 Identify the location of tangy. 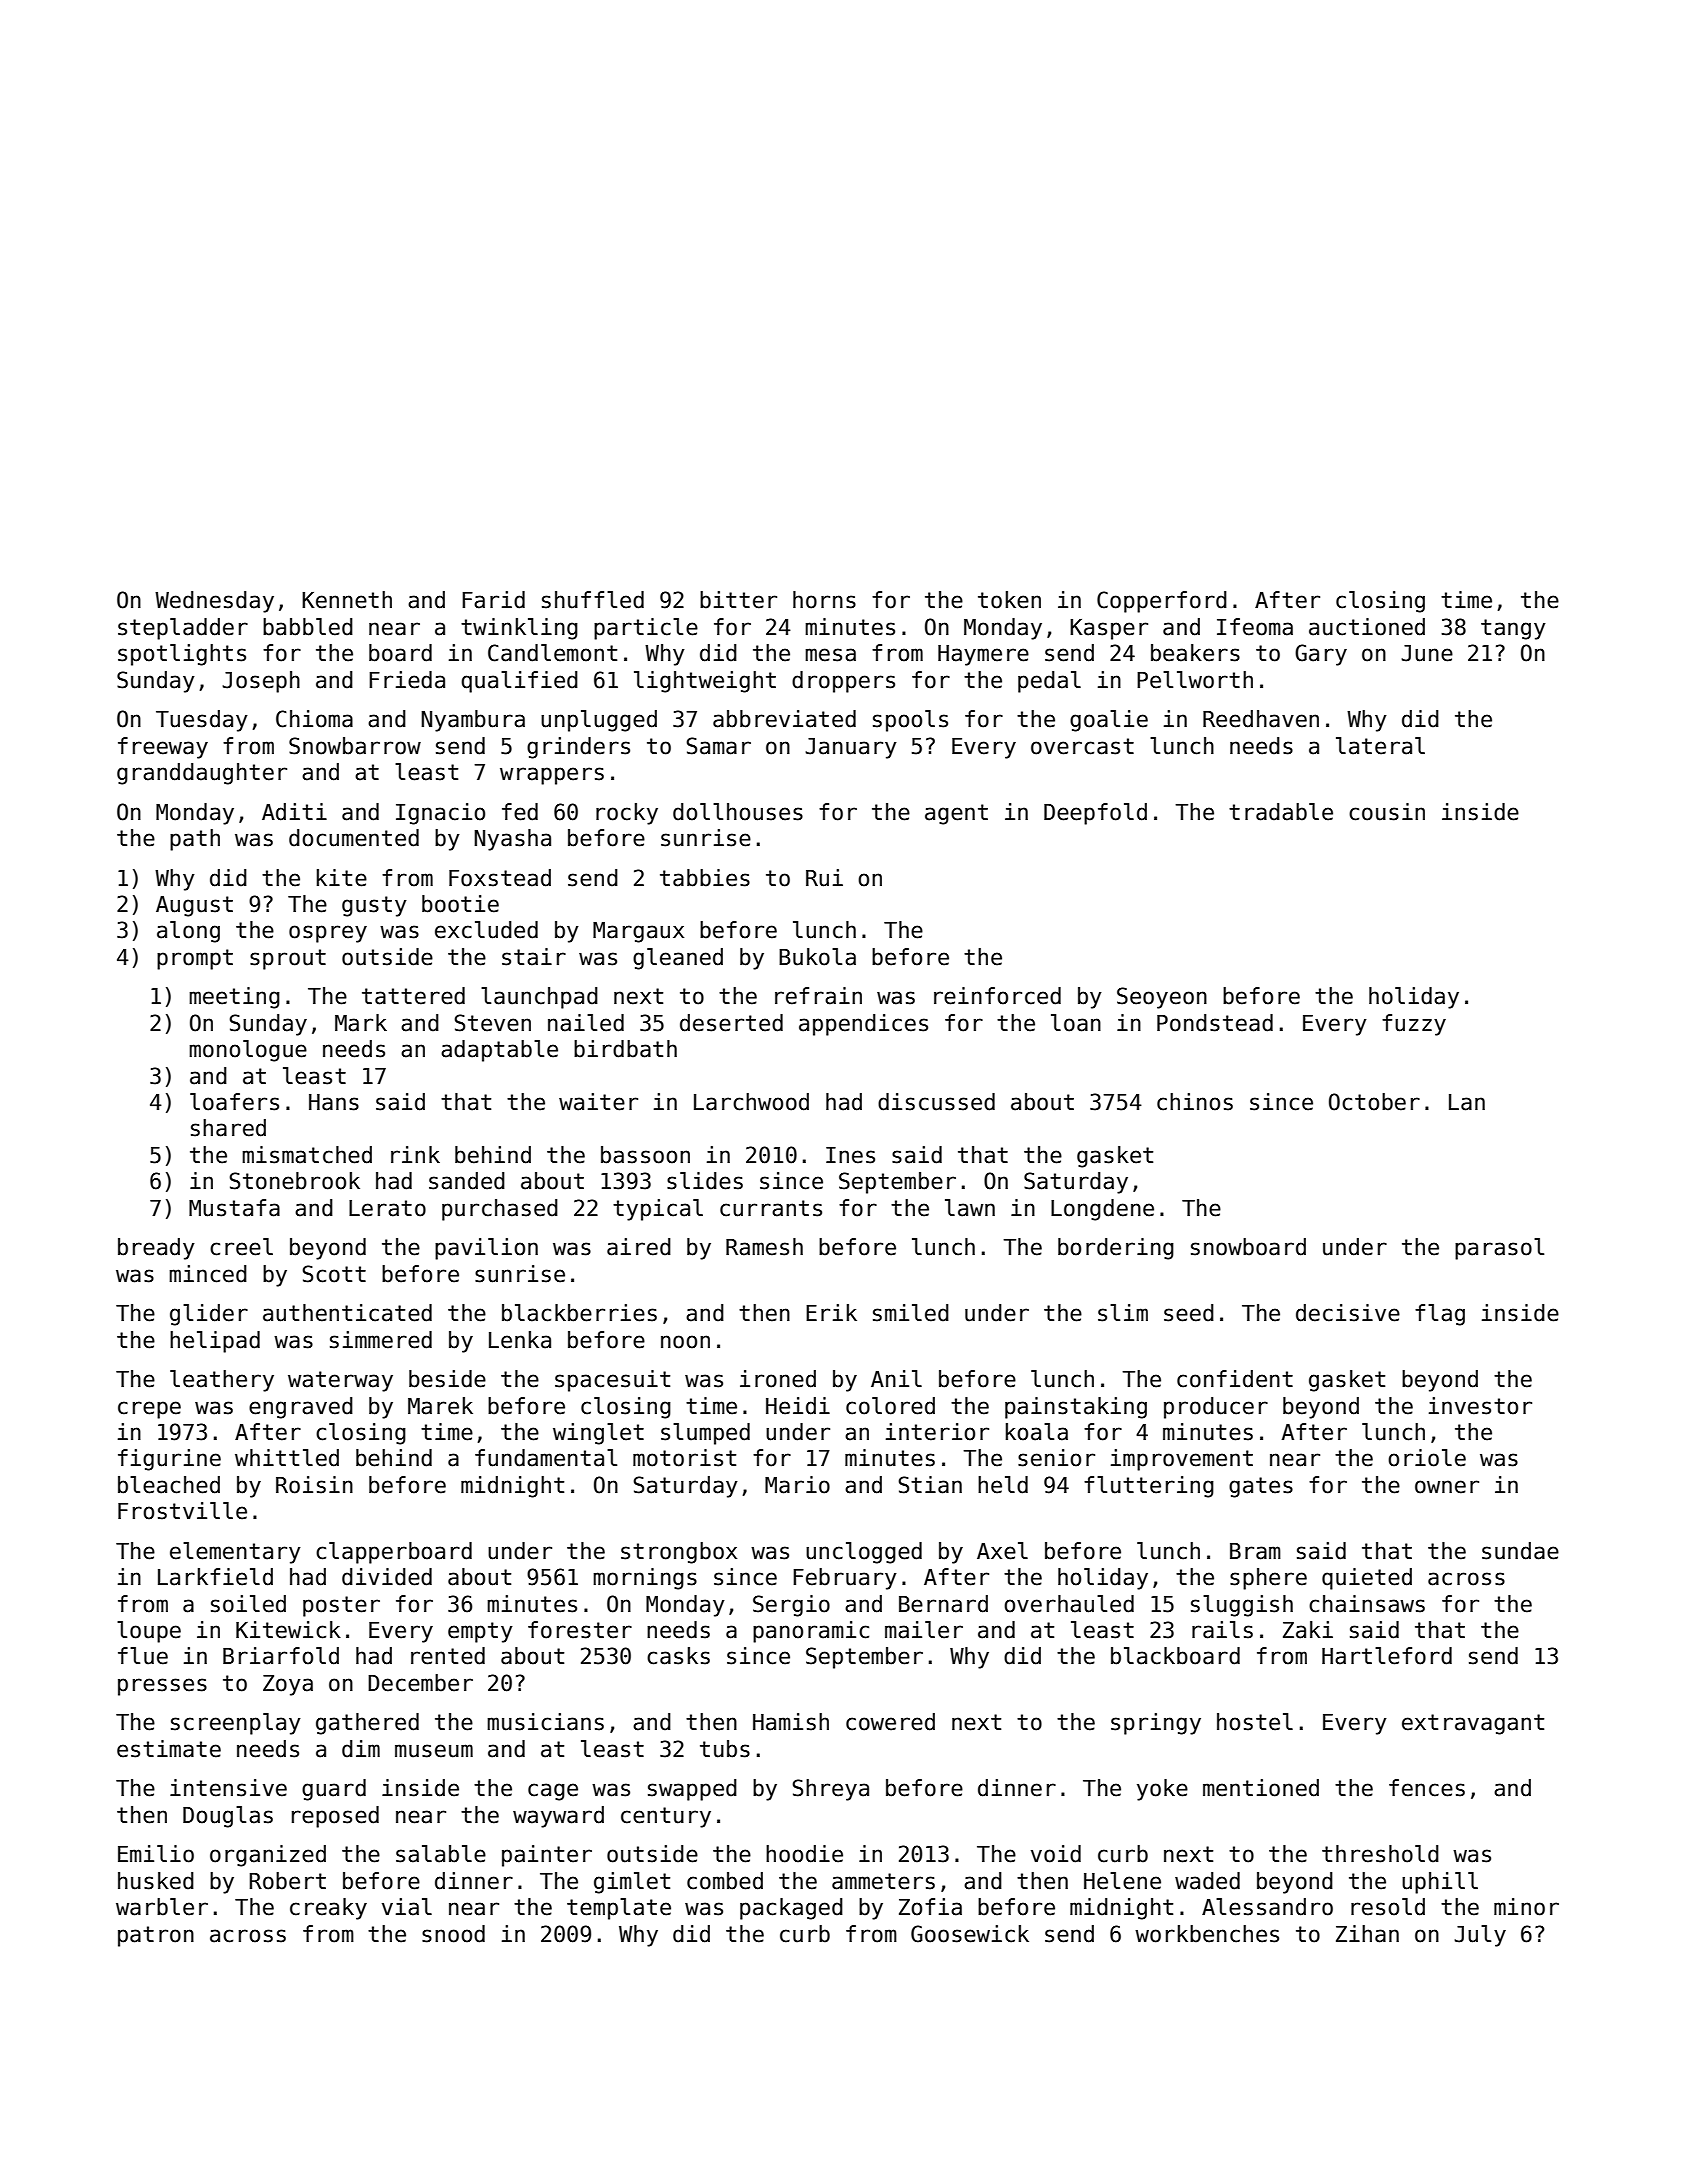
(1513, 629).
